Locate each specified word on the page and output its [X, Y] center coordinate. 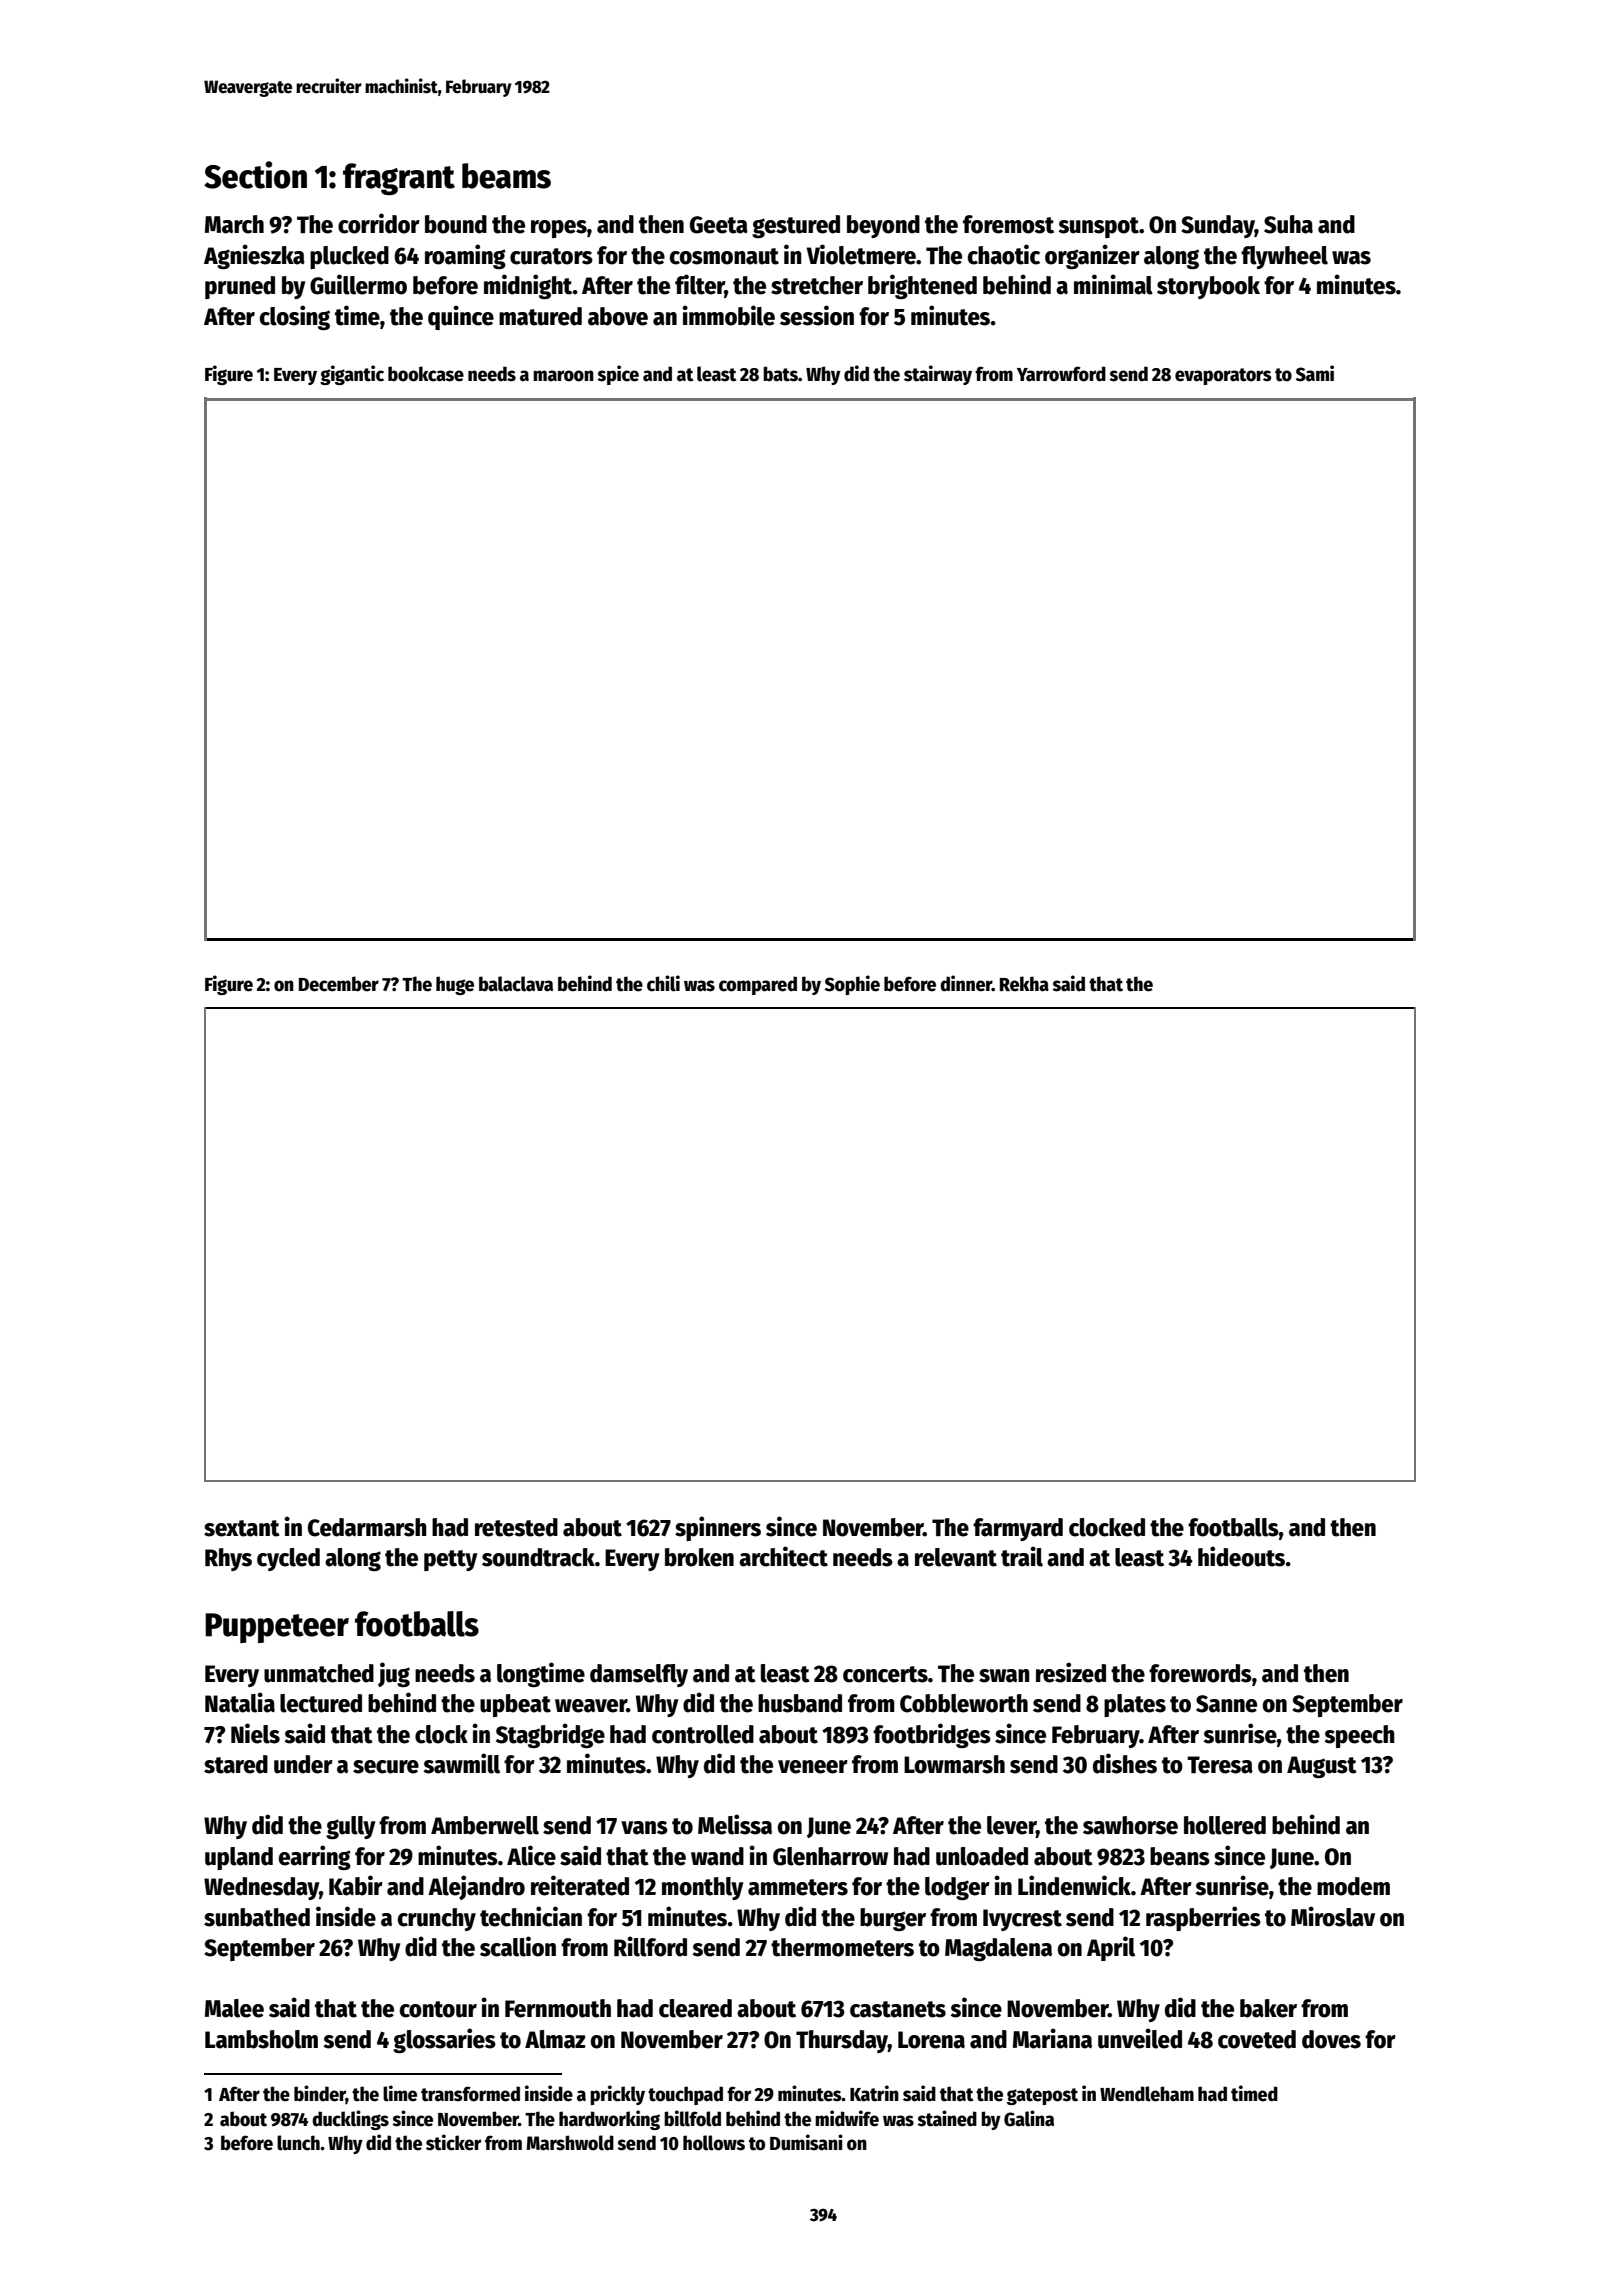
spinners [718, 1528]
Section [255, 175]
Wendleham [1147, 2094]
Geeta [719, 225]
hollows [714, 2143]
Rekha [1024, 984]
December [339, 984]
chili [663, 983]
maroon [563, 376]
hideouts [1241, 1556]
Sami [1315, 373]
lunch [298, 2143]
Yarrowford [1061, 374]
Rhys [228, 1559]
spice [618, 375]
